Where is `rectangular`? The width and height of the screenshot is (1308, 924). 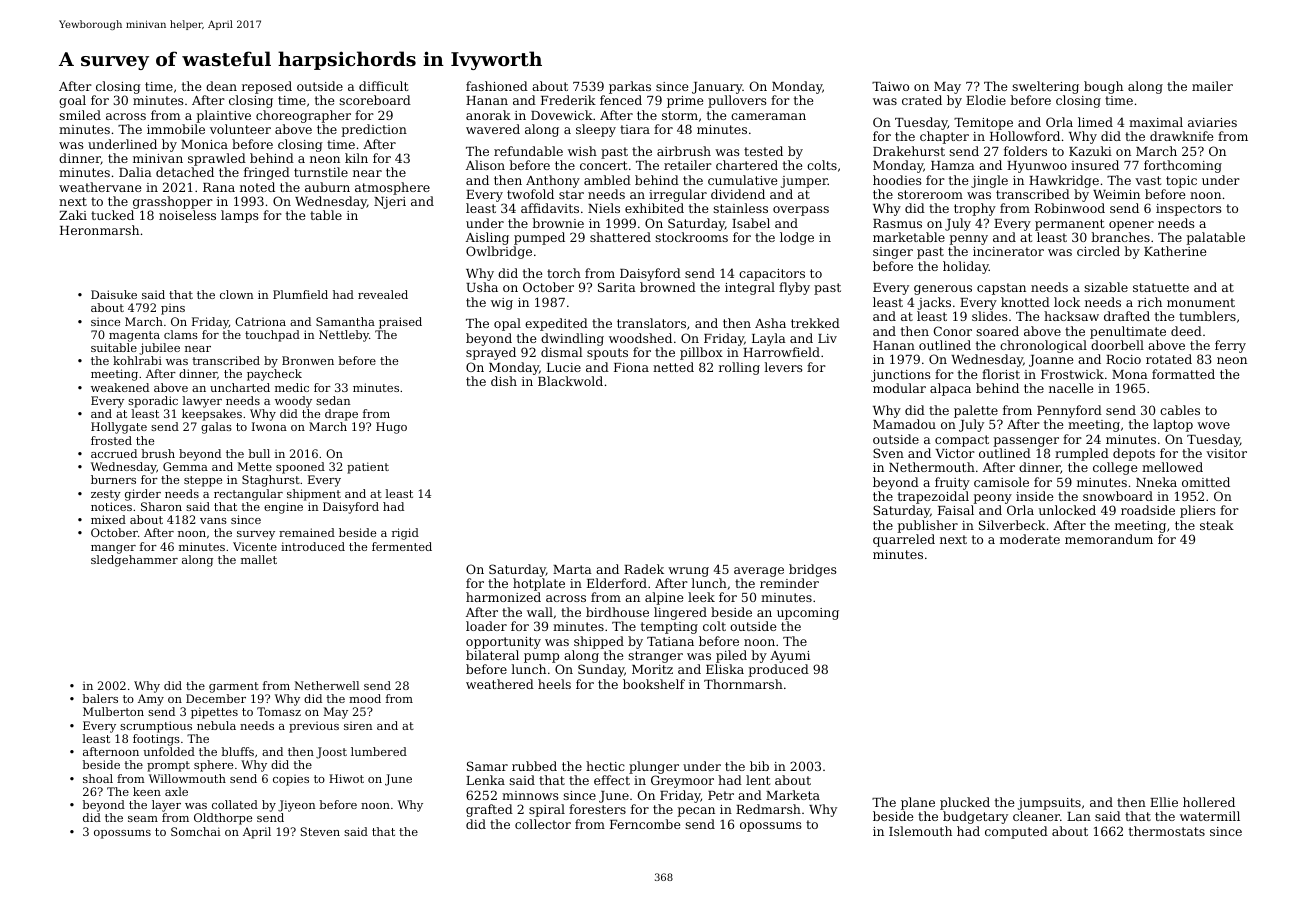
rectangular is located at coordinates (248, 495).
